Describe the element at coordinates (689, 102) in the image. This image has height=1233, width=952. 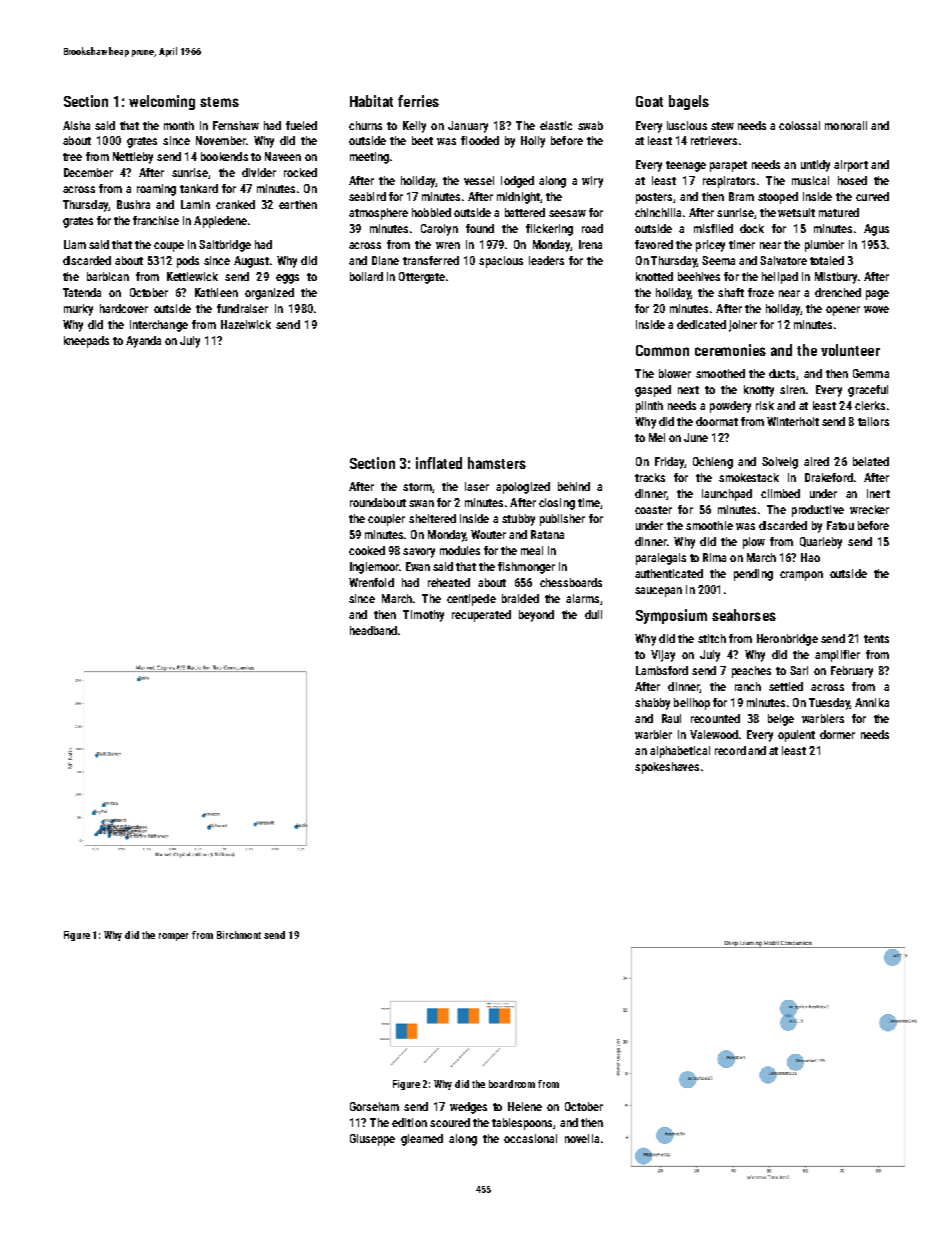
I see `bagels` at that location.
